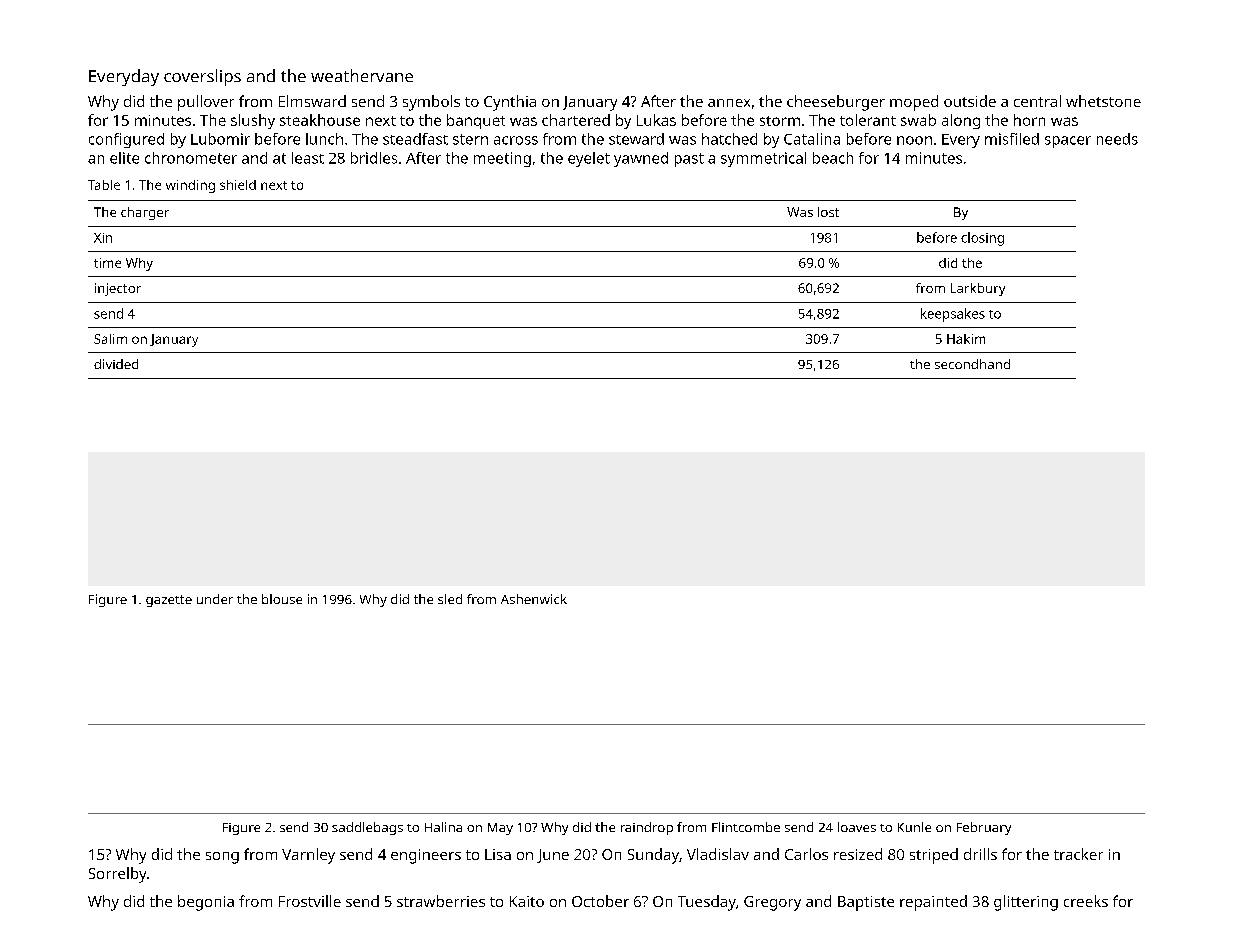  What do you see at coordinates (124, 158) in the screenshot?
I see `elite` at bounding box center [124, 158].
